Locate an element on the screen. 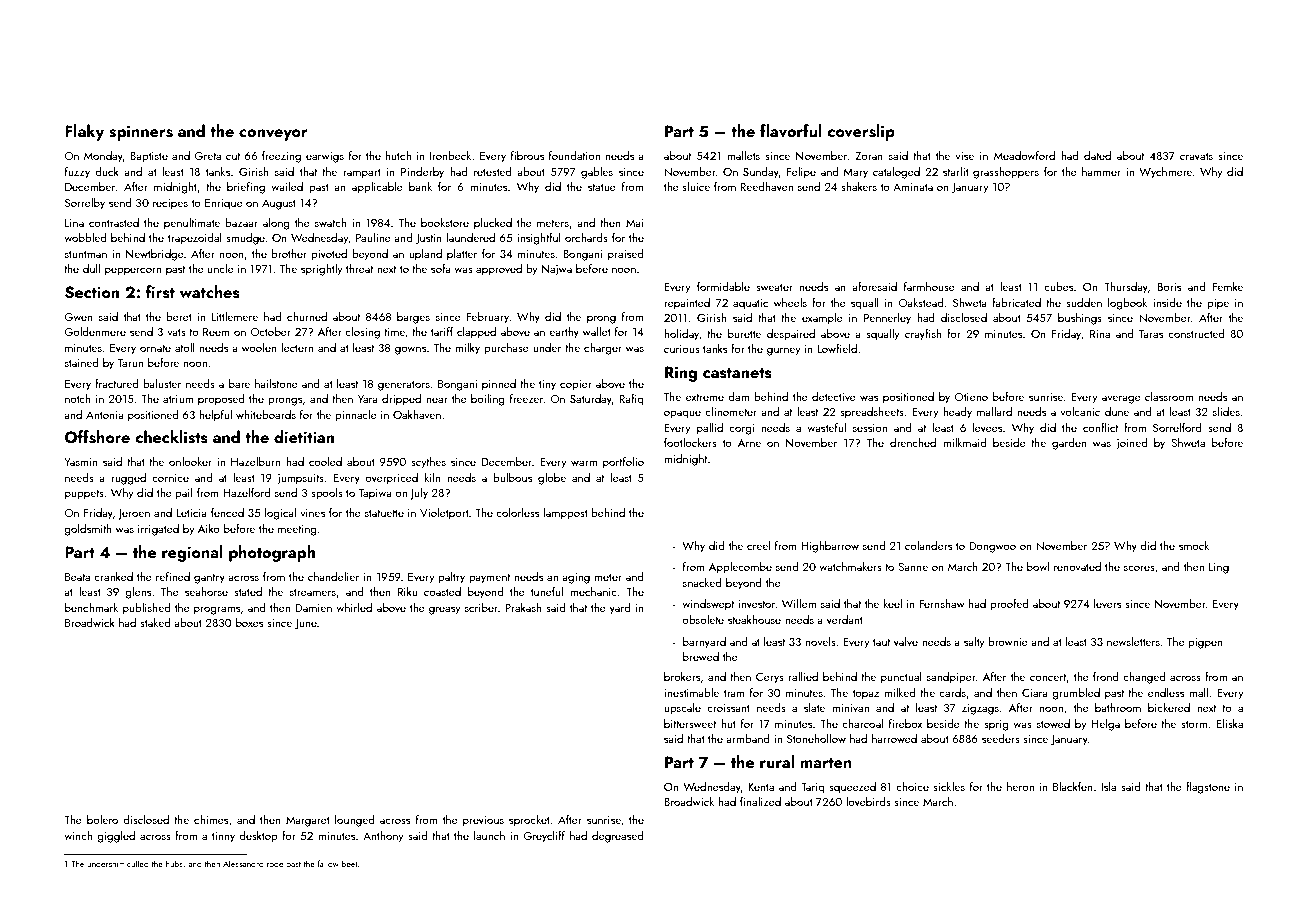 The image size is (1308, 924). flavorful is located at coordinates (791, 131).
